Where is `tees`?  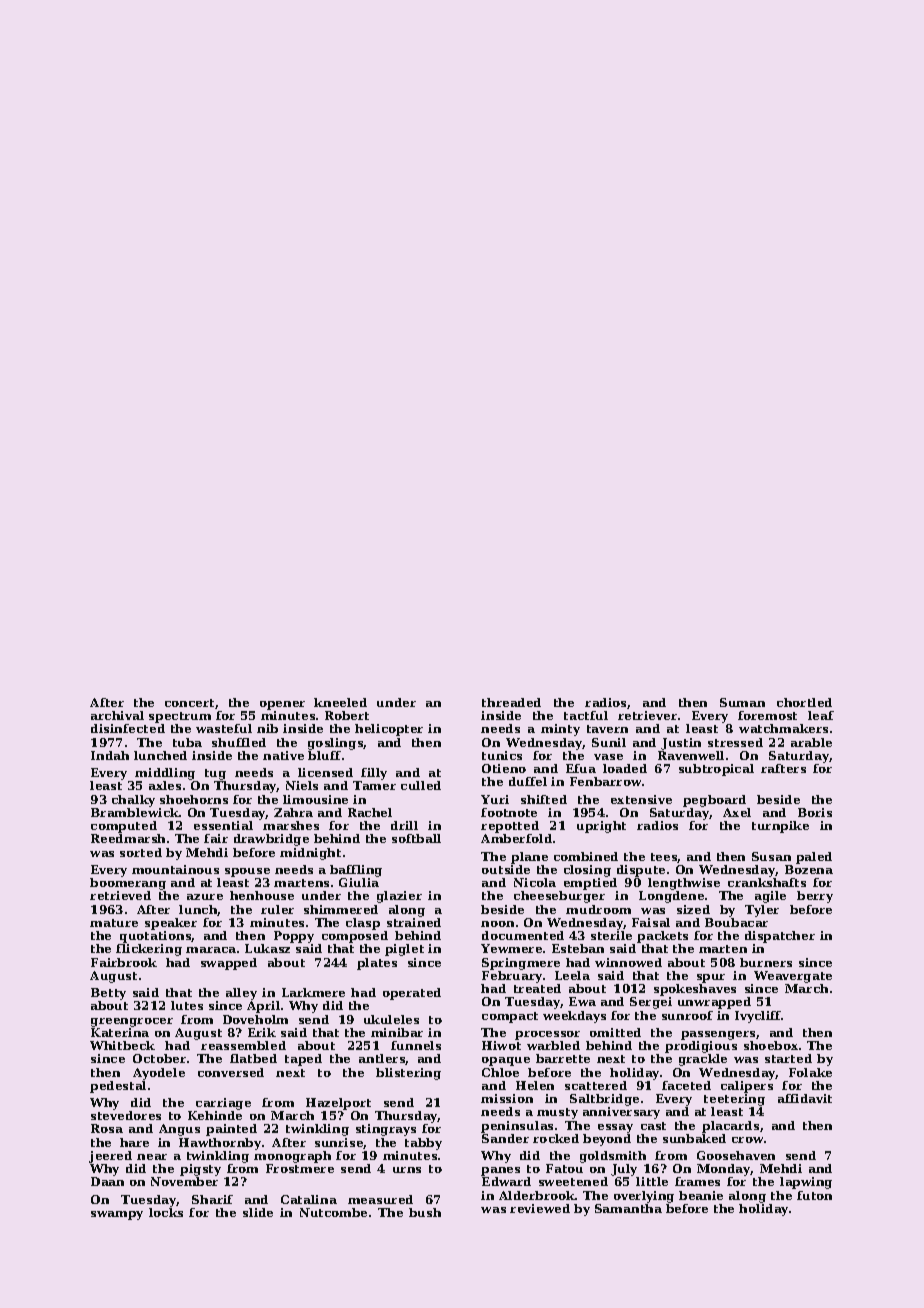
tees is located at coordinates (664, 858).
